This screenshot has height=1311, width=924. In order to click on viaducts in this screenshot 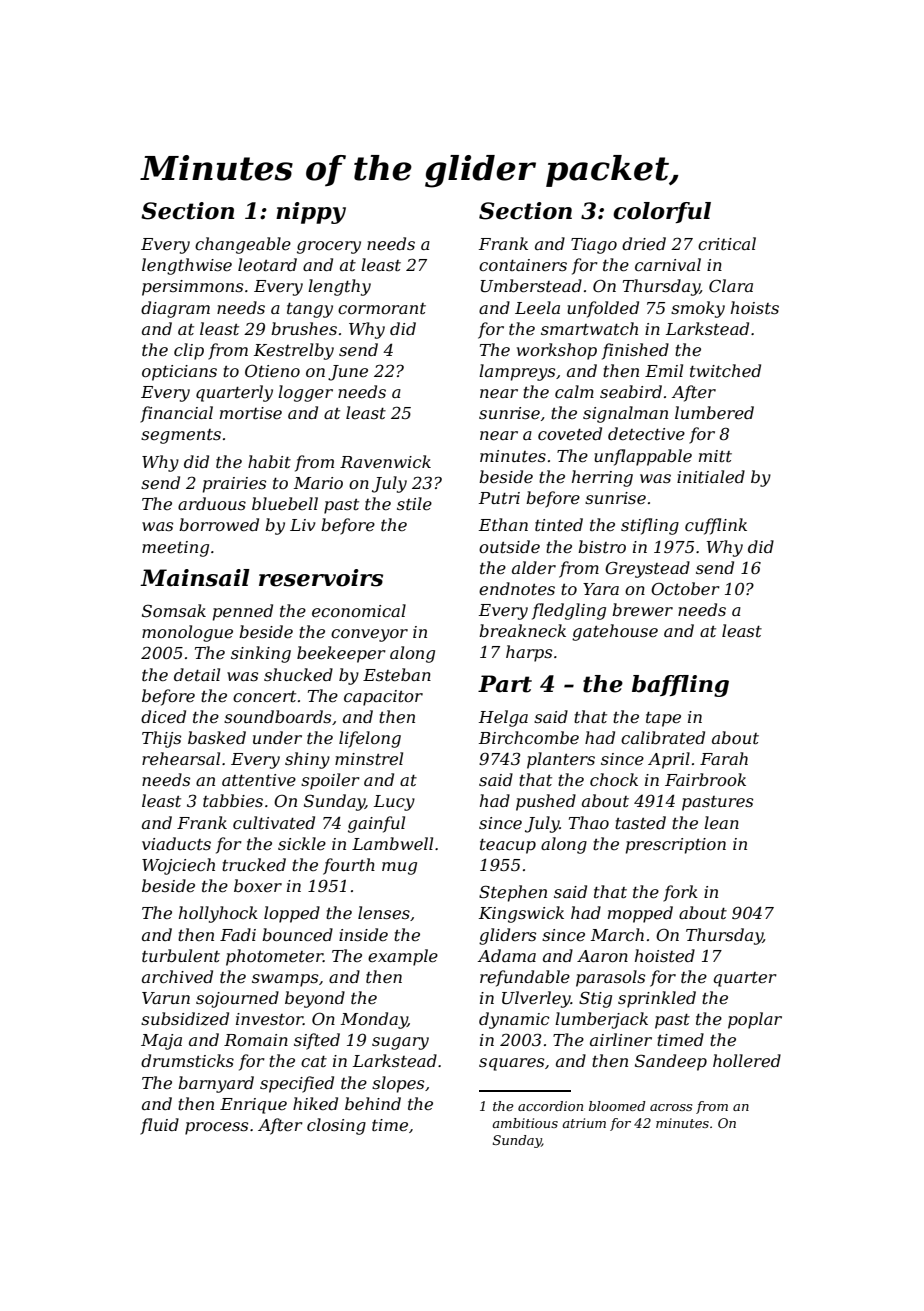, I will do `click(176, 843)`.
